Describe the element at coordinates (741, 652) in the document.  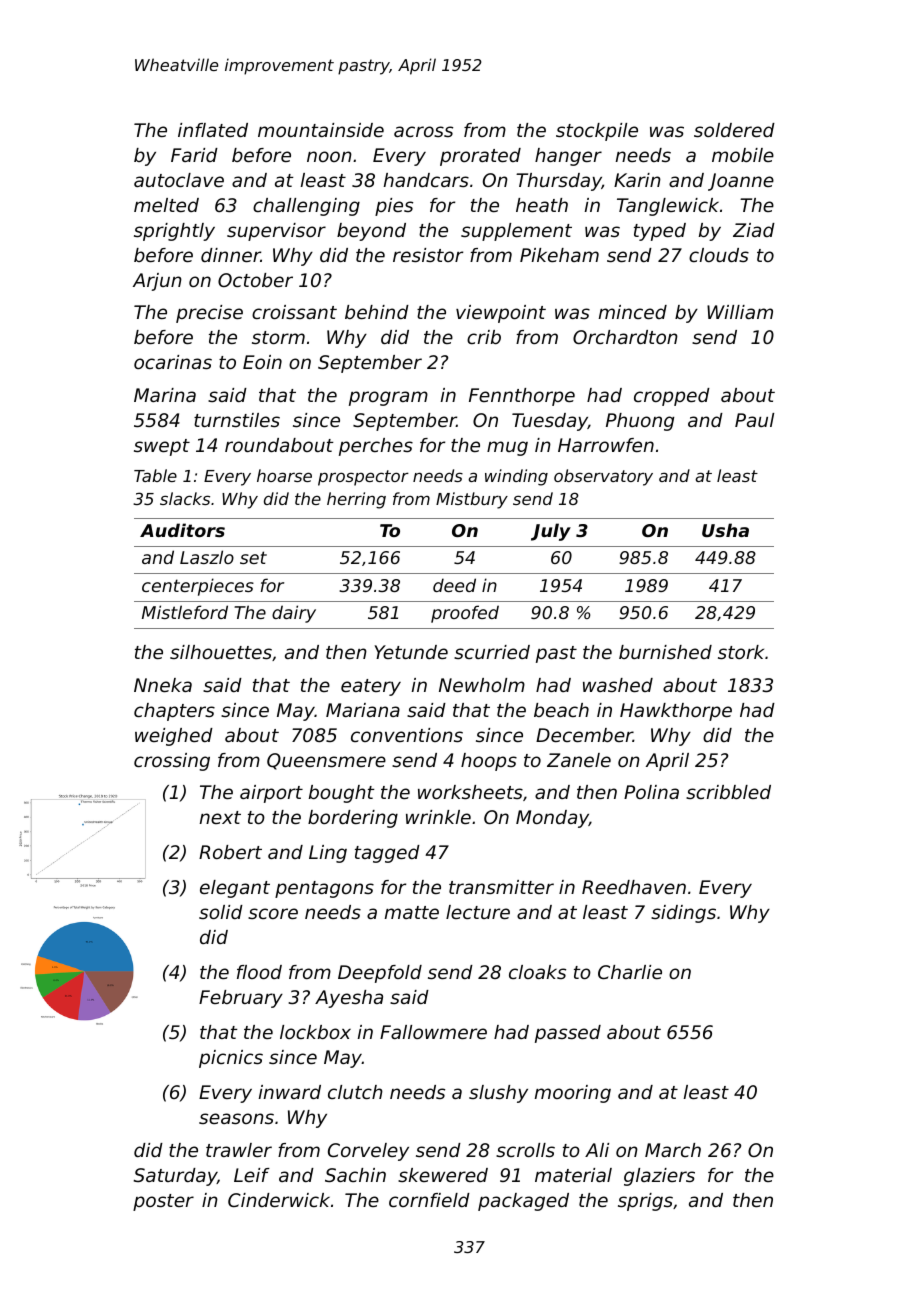
I see `stork` at that location.
